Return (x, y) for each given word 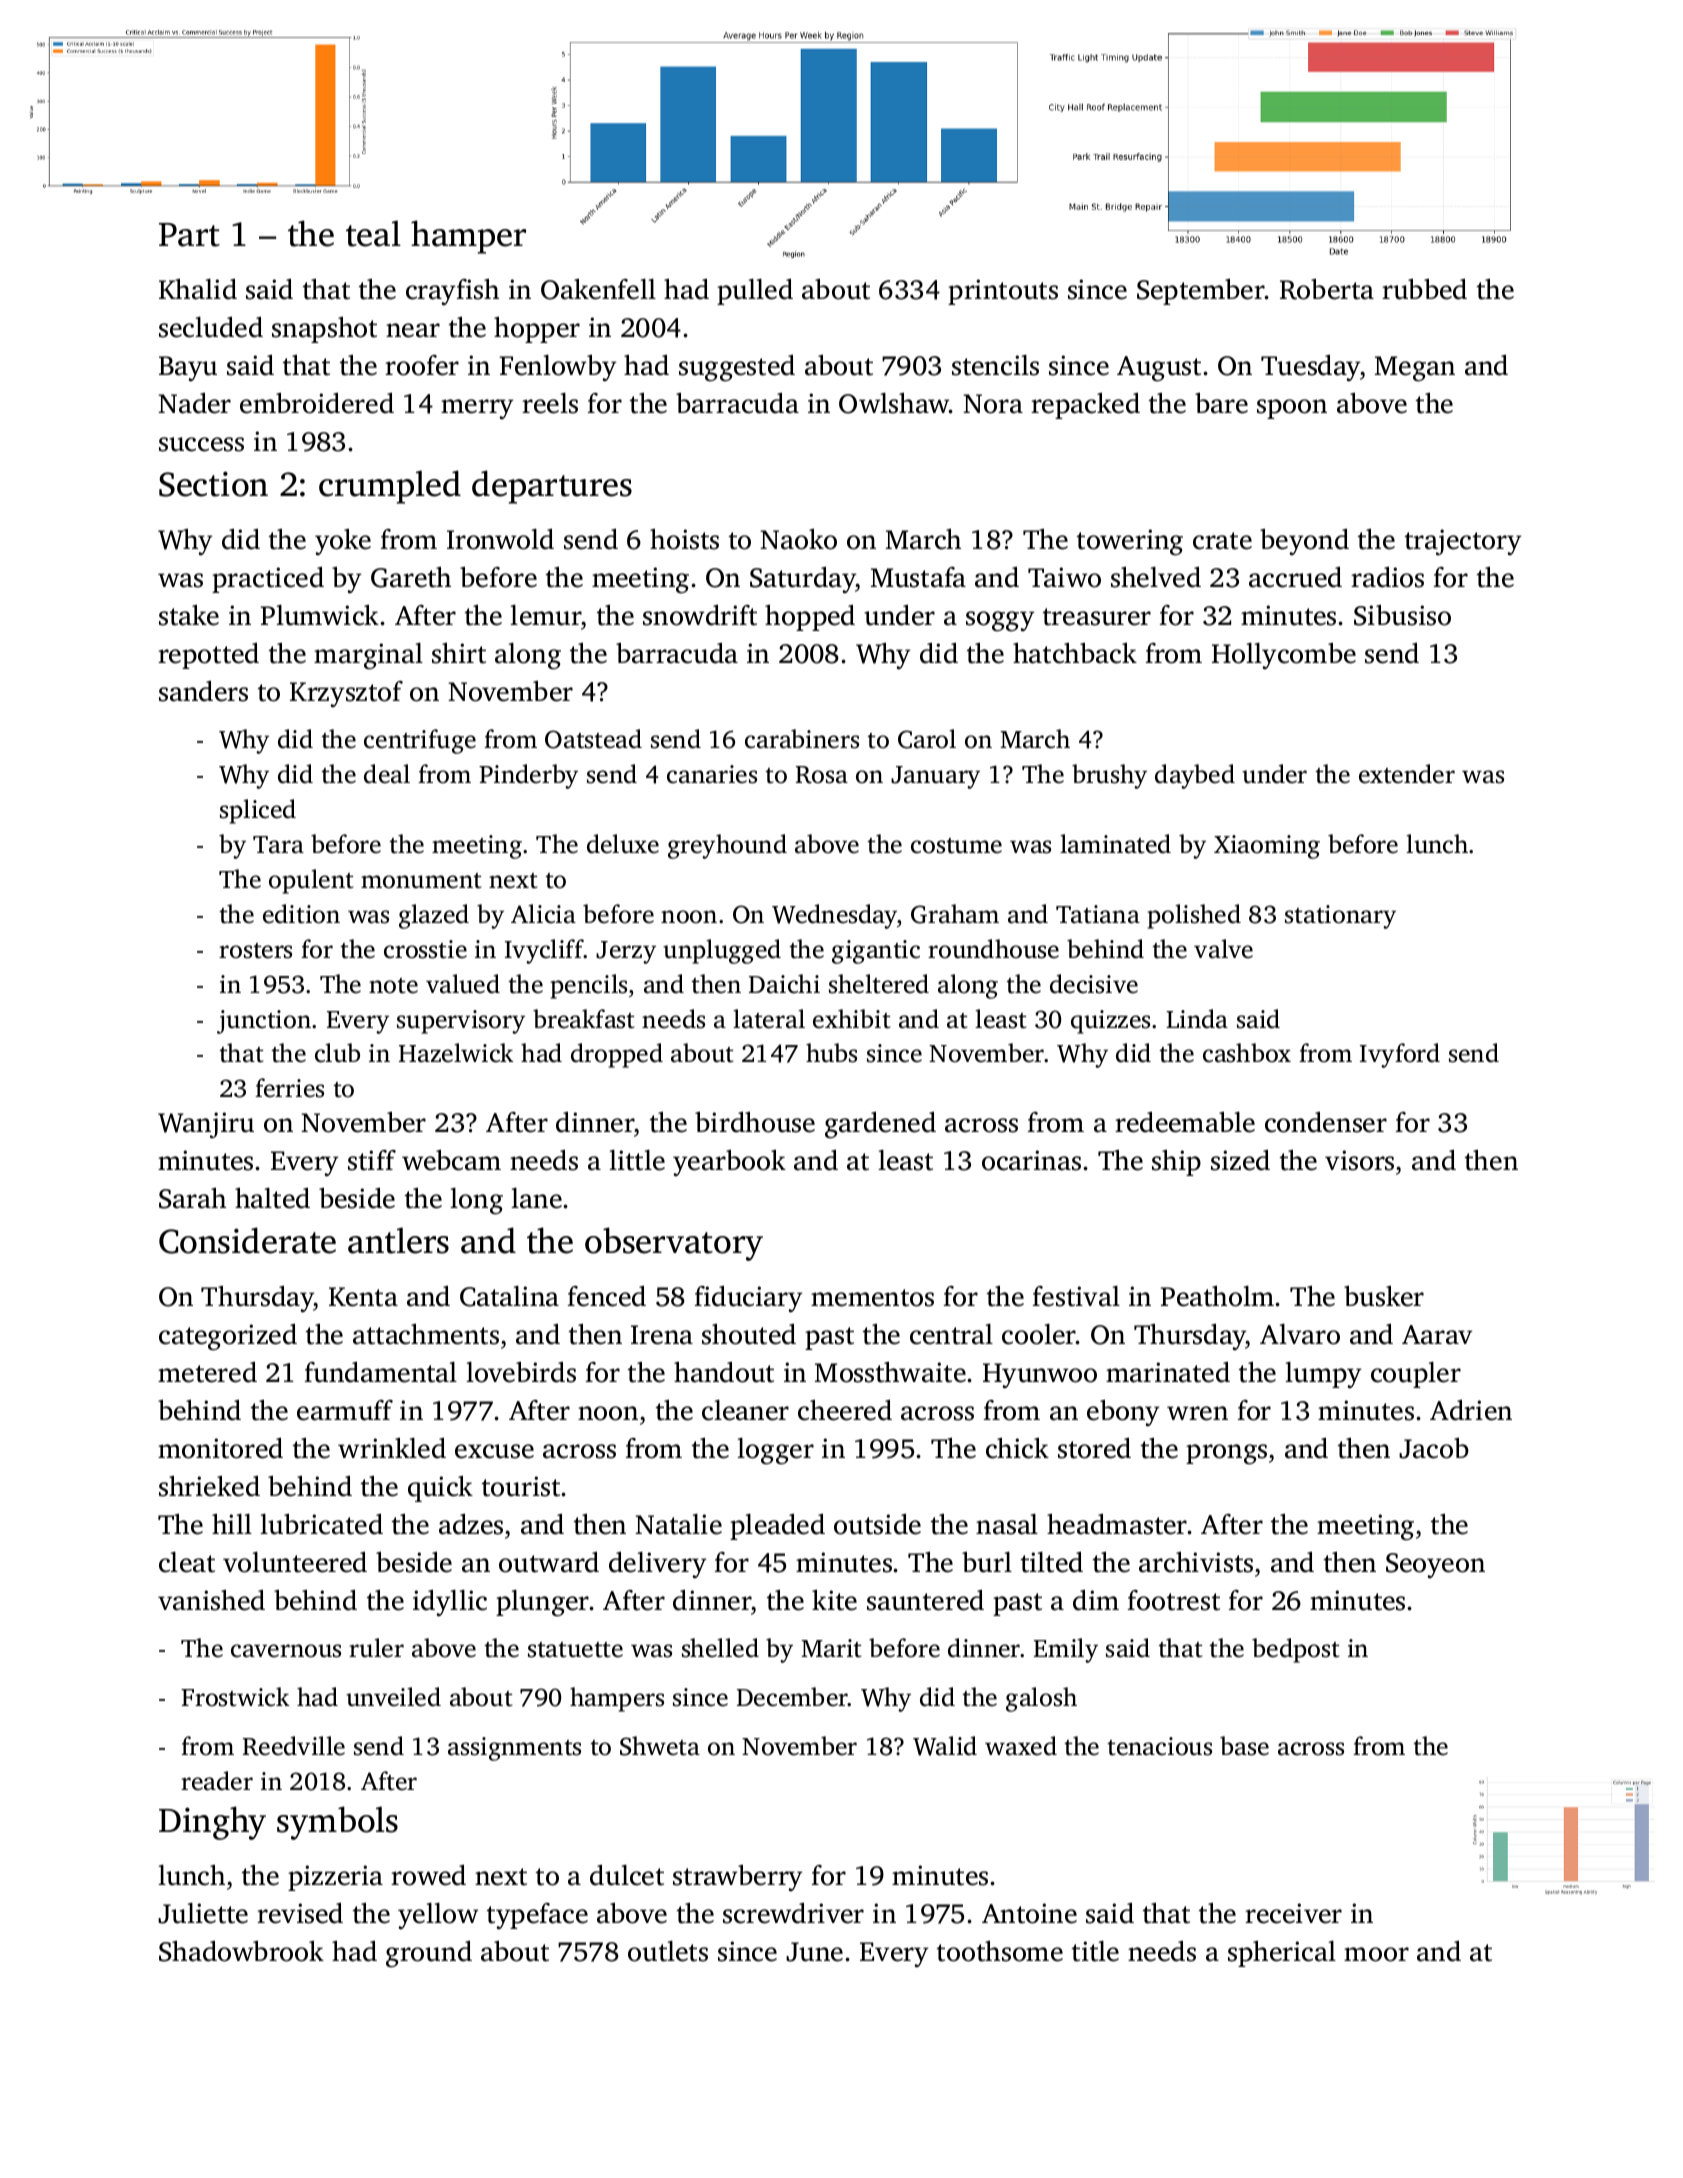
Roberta (1327, 289)
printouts (1003, 292)
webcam (451, 1160)
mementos (872, 1298)
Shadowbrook (241, 1951)
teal (373, 233)
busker (1384, 1296)
